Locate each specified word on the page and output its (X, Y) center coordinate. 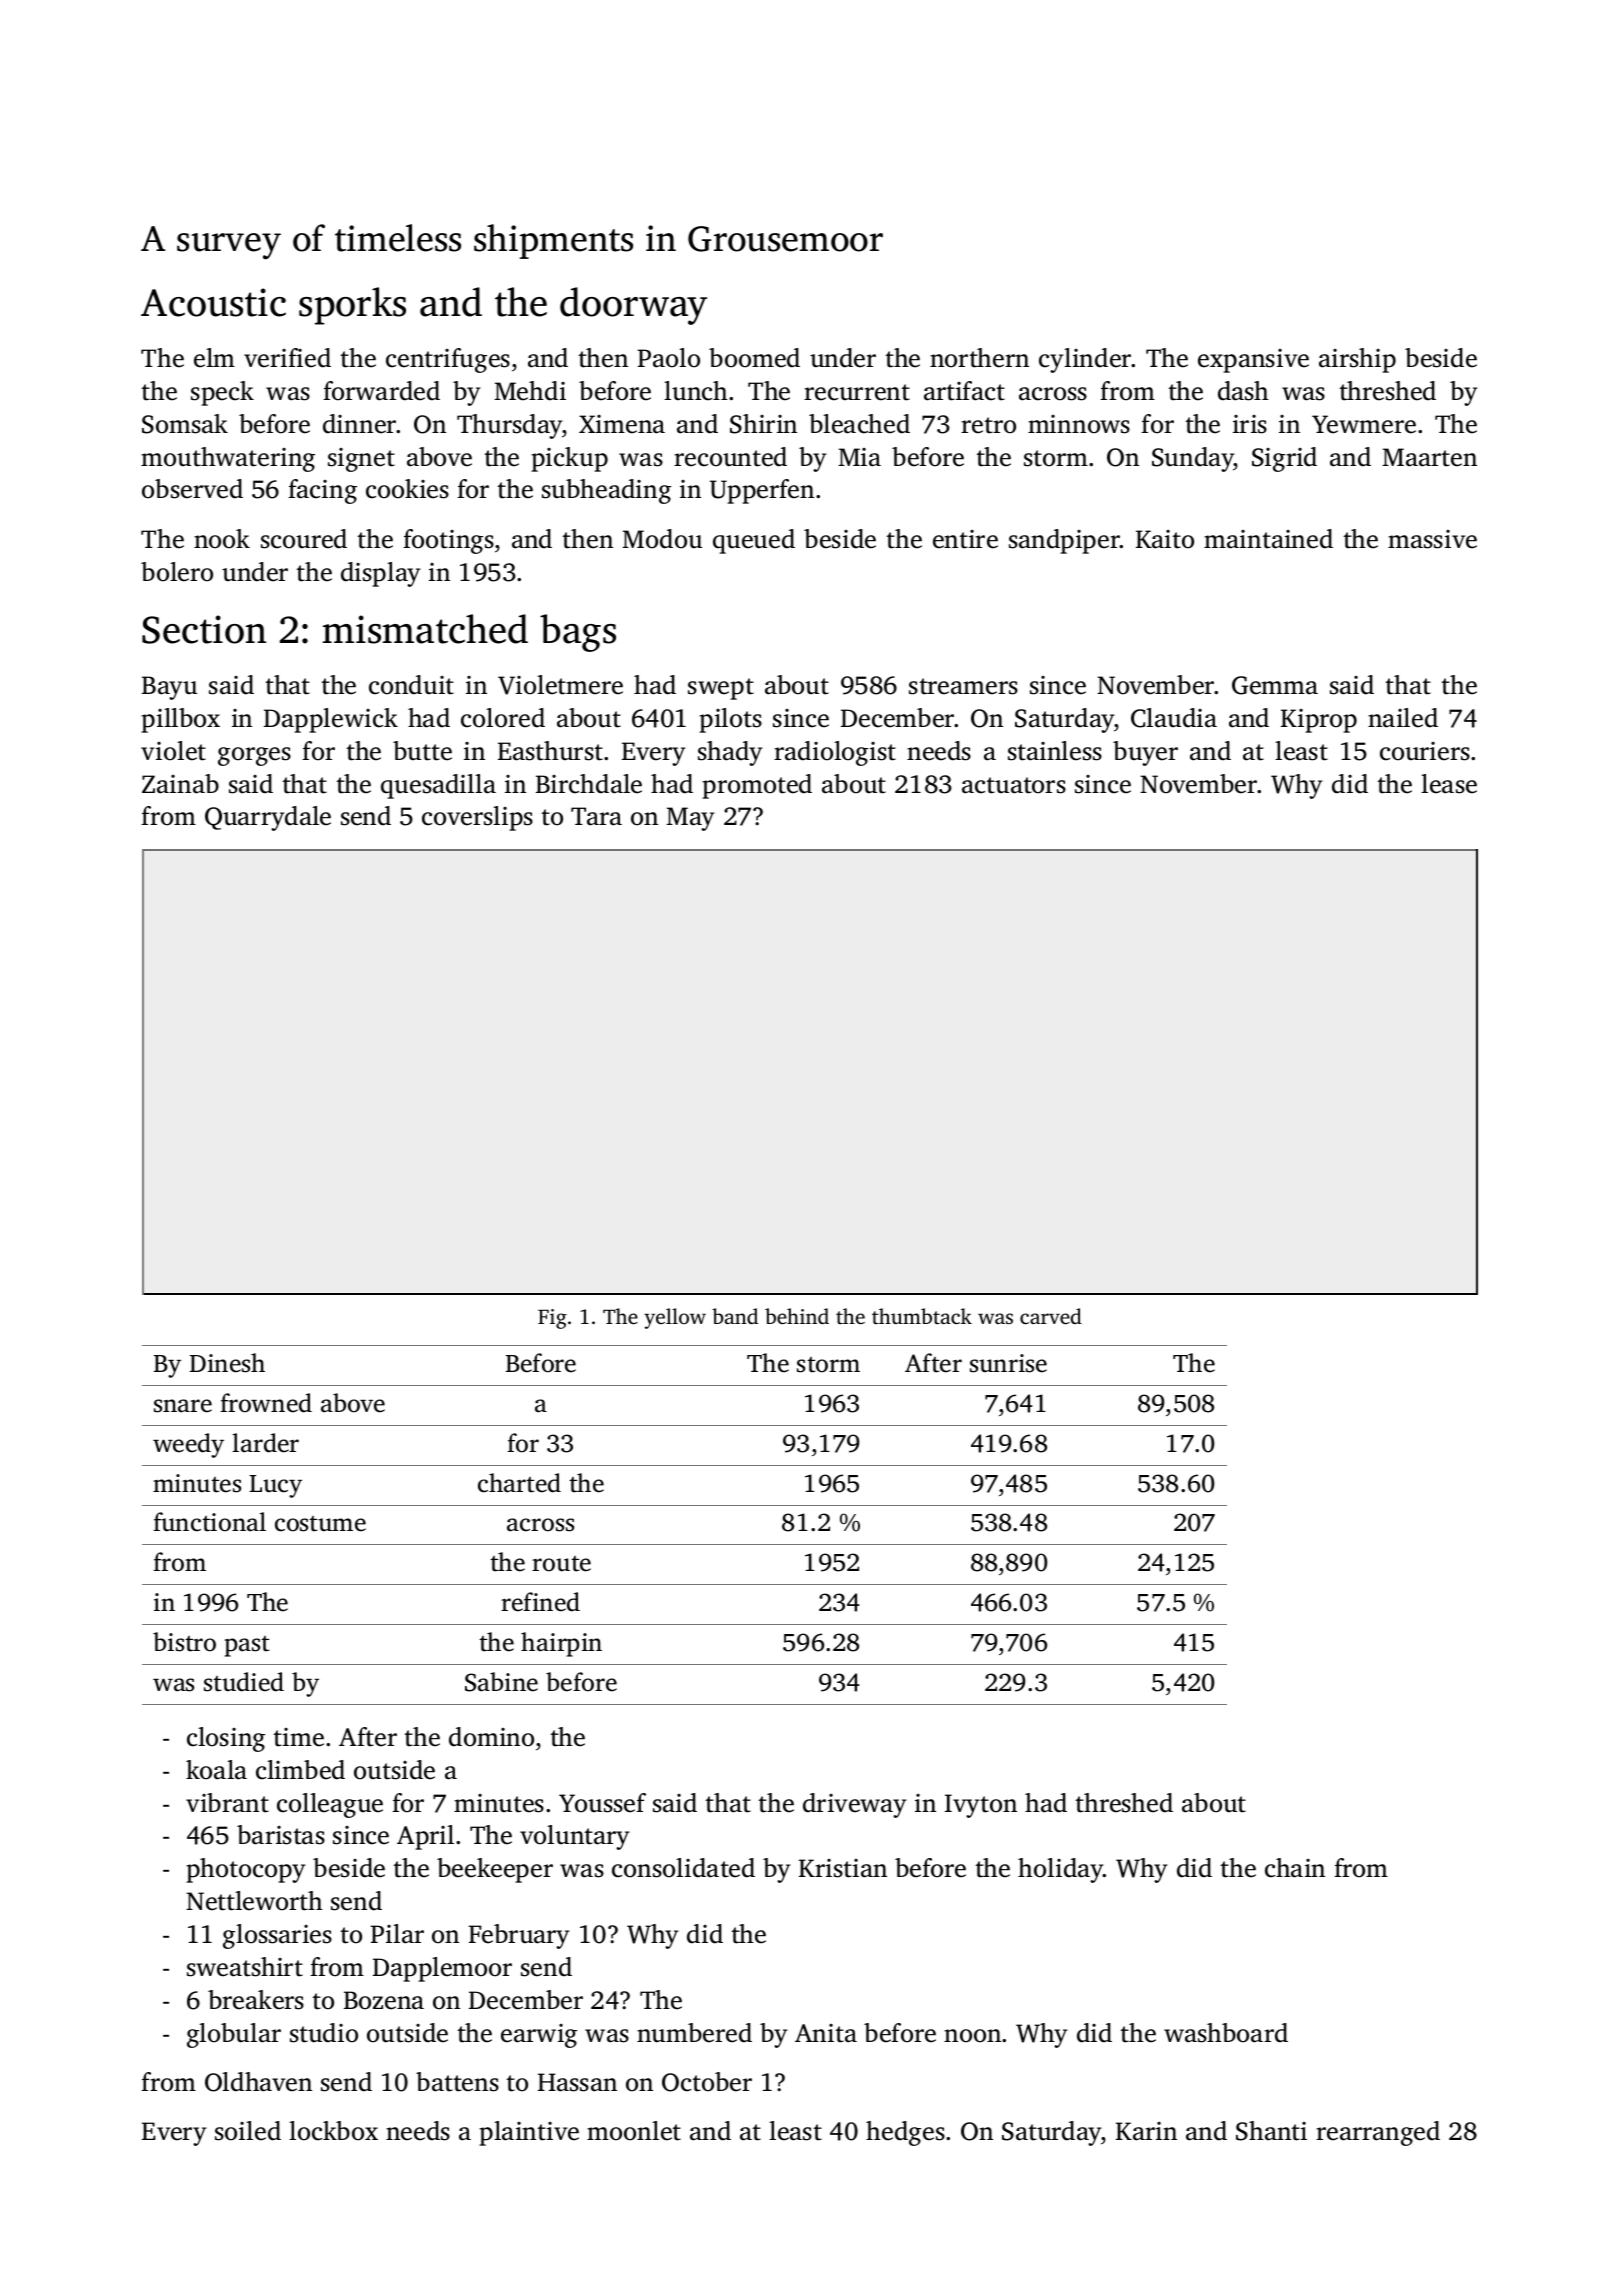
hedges (905, 2133)
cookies (407, 489)
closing (226, 1739)
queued (754, 541)
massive (1432, 539)
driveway (855, 1805)
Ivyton (981, 1806)
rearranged (1378, 2133)
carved (1051, 1316)
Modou (662, 539)
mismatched (425, 629)
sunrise (1008, 1363)
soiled (248, 2131)
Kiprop (1319, 721)
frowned (266, 1403)
